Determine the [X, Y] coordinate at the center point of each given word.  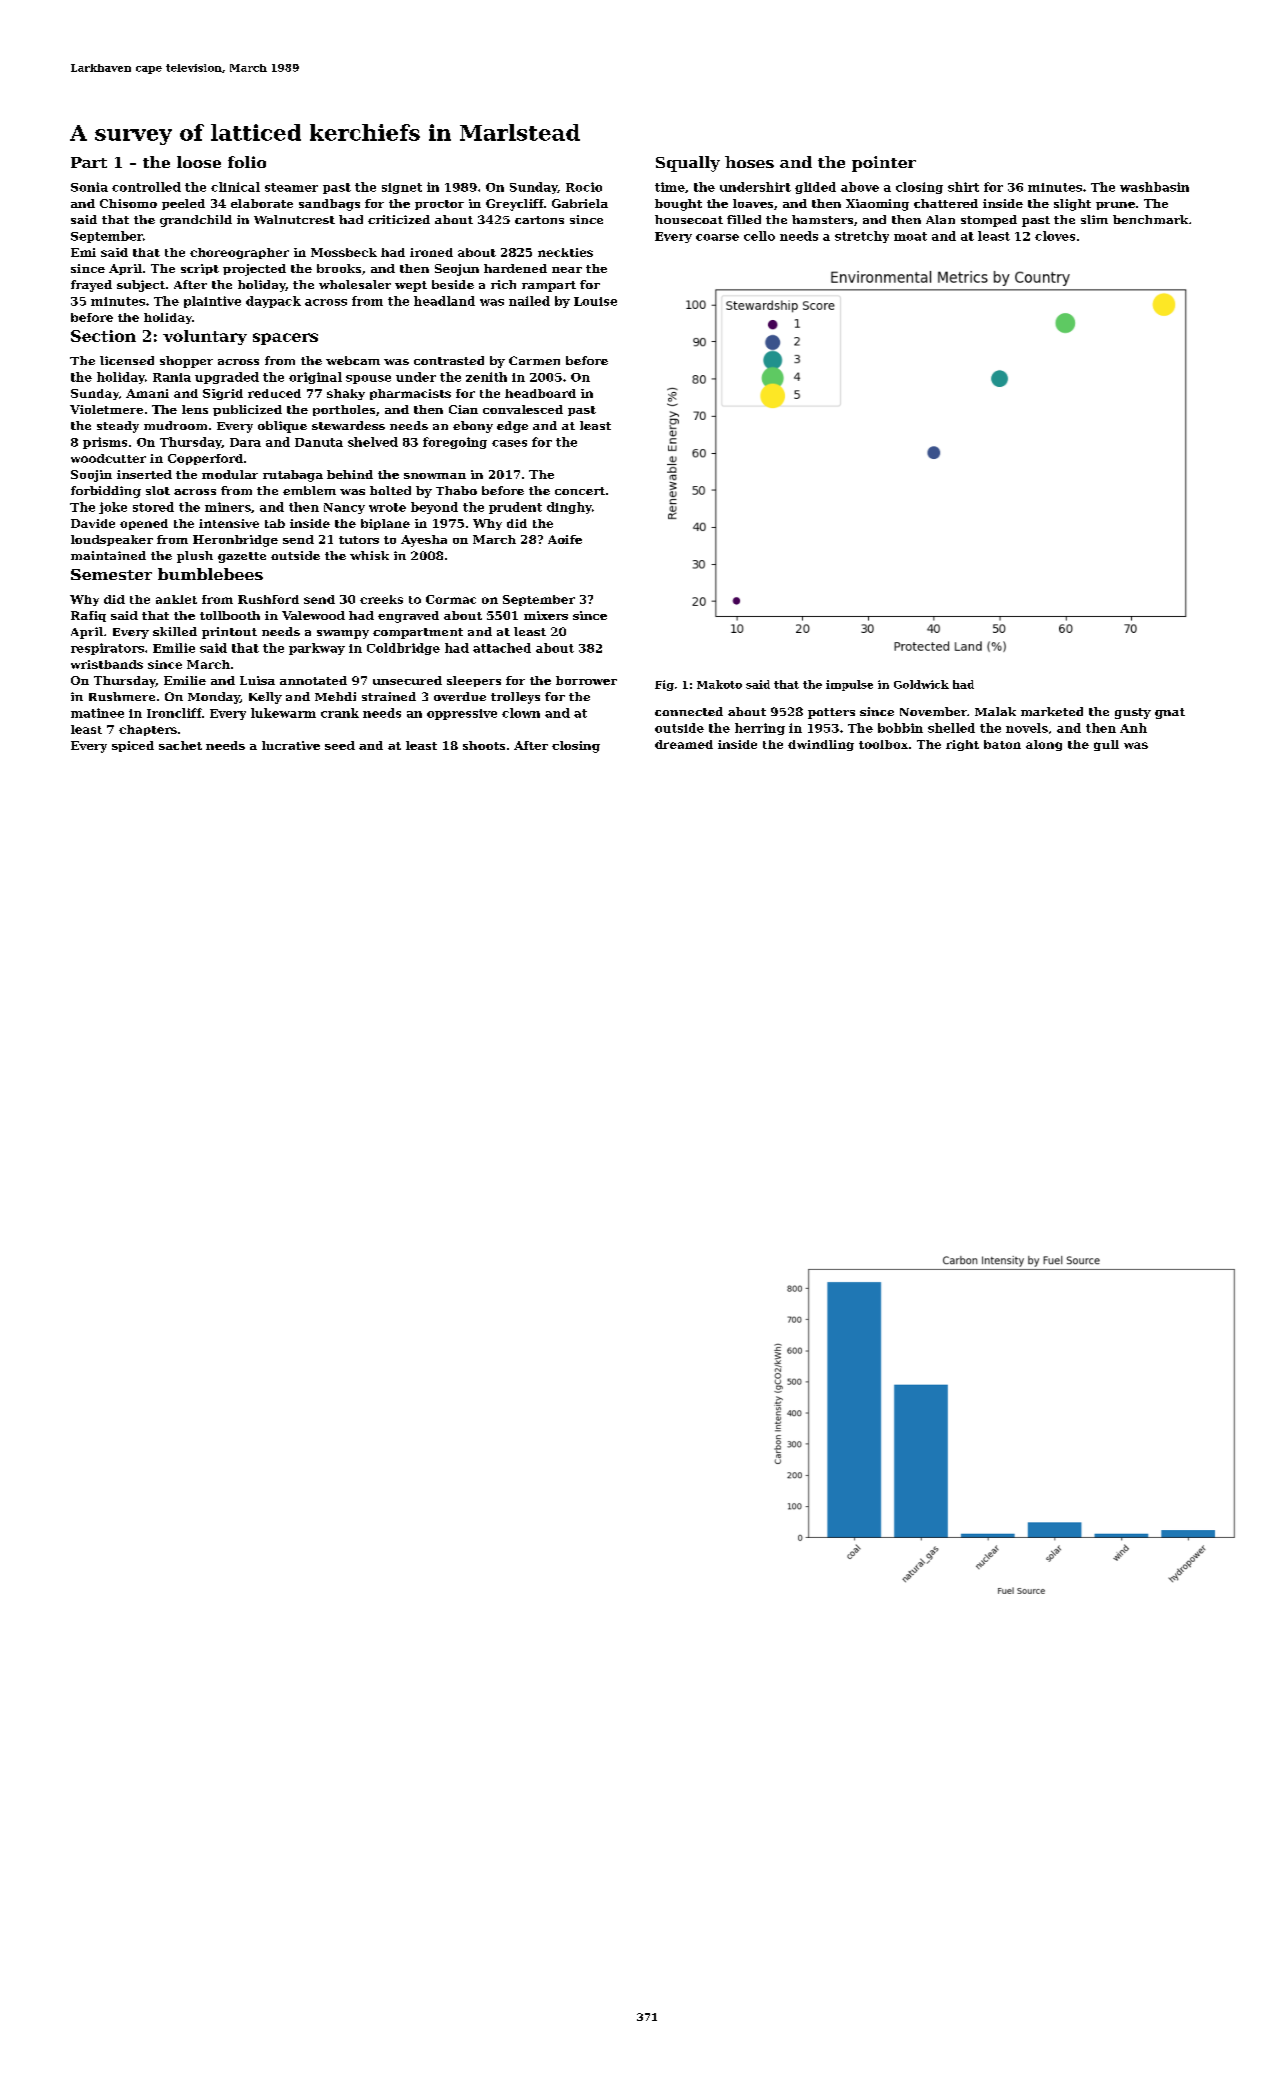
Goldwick [921, 684]
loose [199, 162]
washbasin [1154, 187]
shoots [484, 745]
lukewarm [283, 713]
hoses [749, 162]
